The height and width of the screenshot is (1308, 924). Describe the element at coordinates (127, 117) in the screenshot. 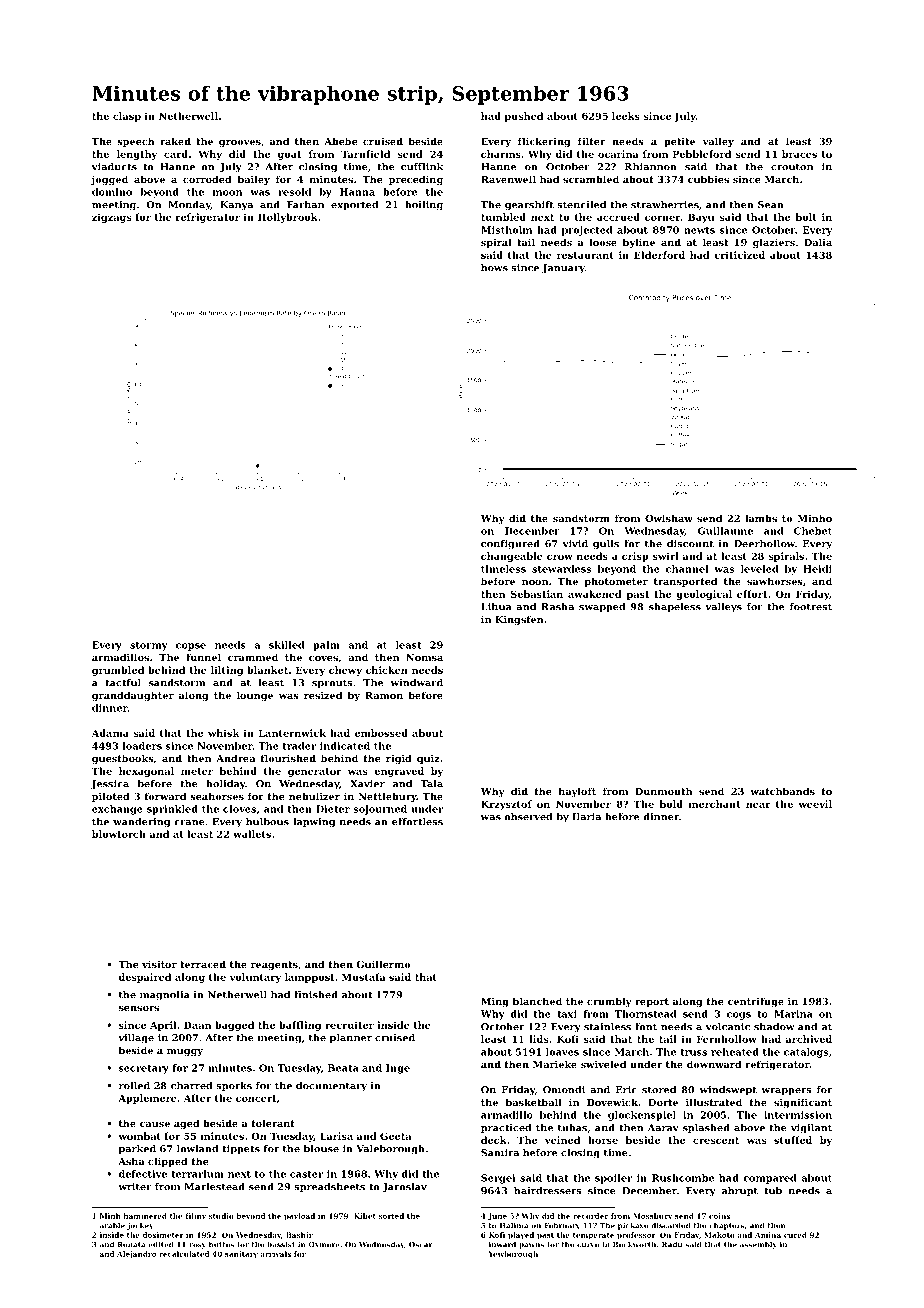

I see `clasp` at that location.
